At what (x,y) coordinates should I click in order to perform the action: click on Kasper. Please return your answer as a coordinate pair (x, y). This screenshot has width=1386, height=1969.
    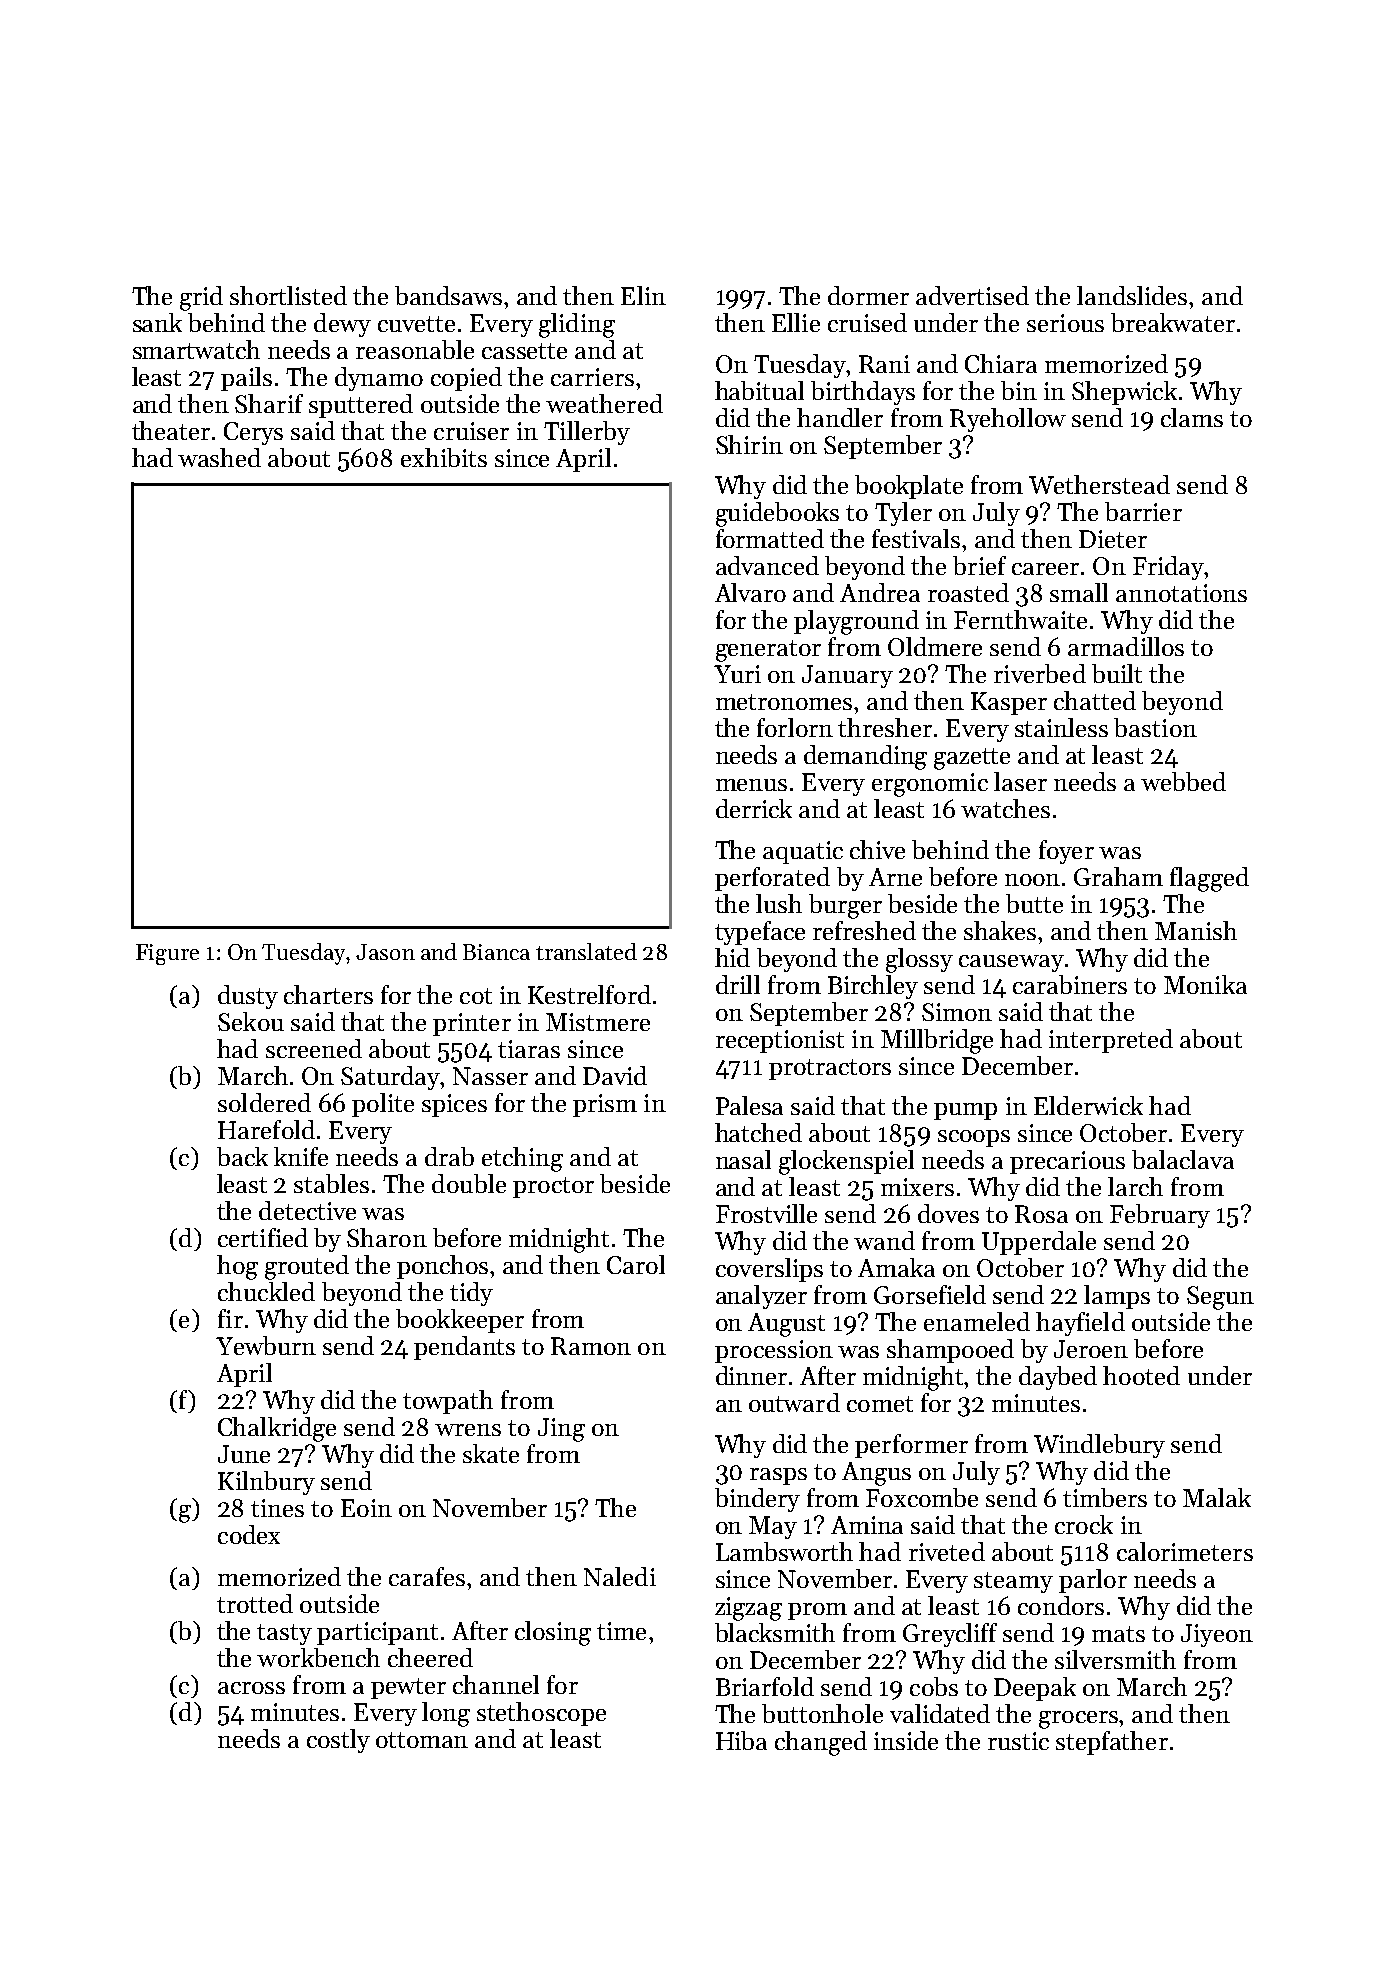
    Looking at the image, I should click on (1009, 703).
